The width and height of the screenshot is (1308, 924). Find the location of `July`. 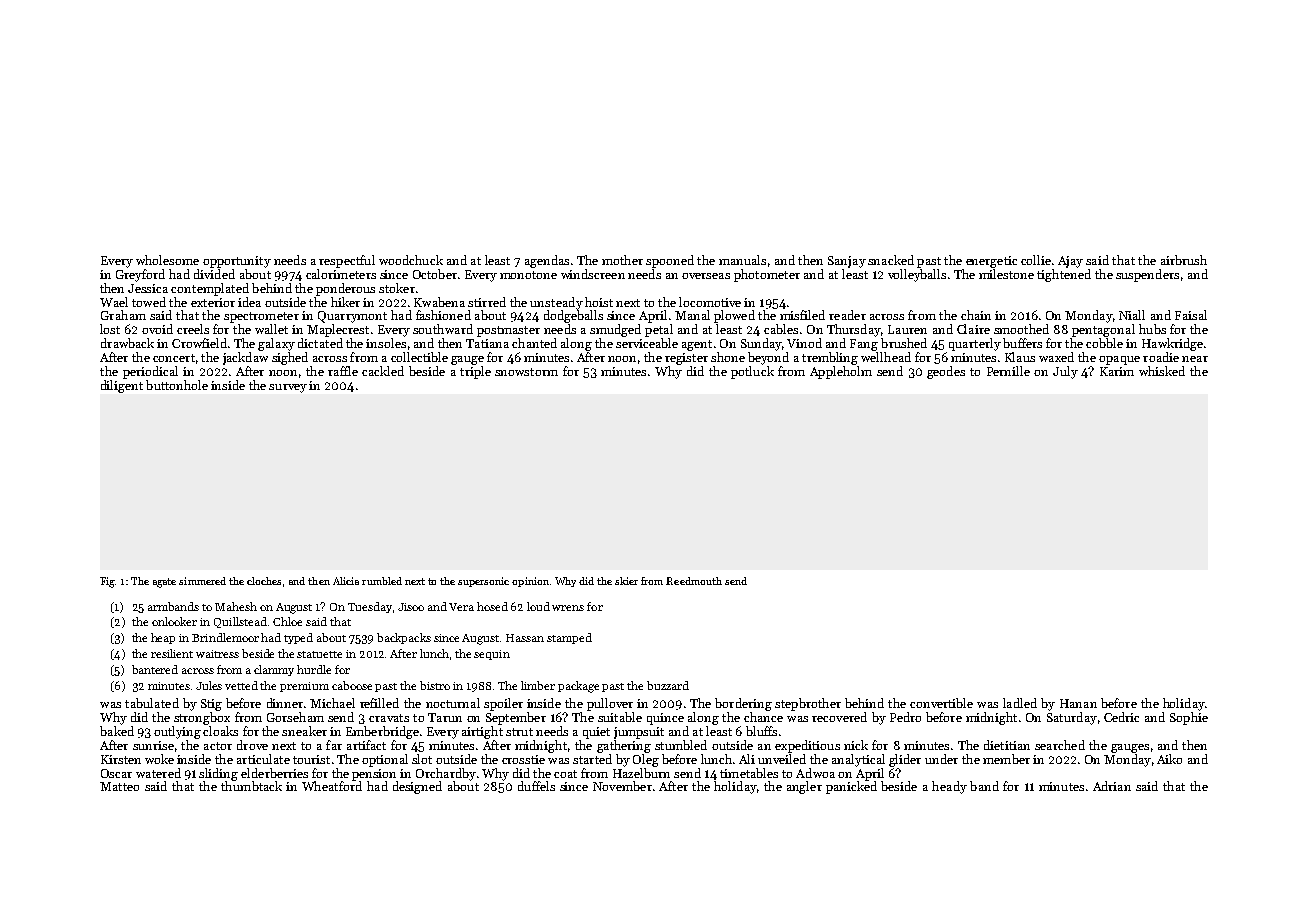

July is located at coordinates (1065, 372).
